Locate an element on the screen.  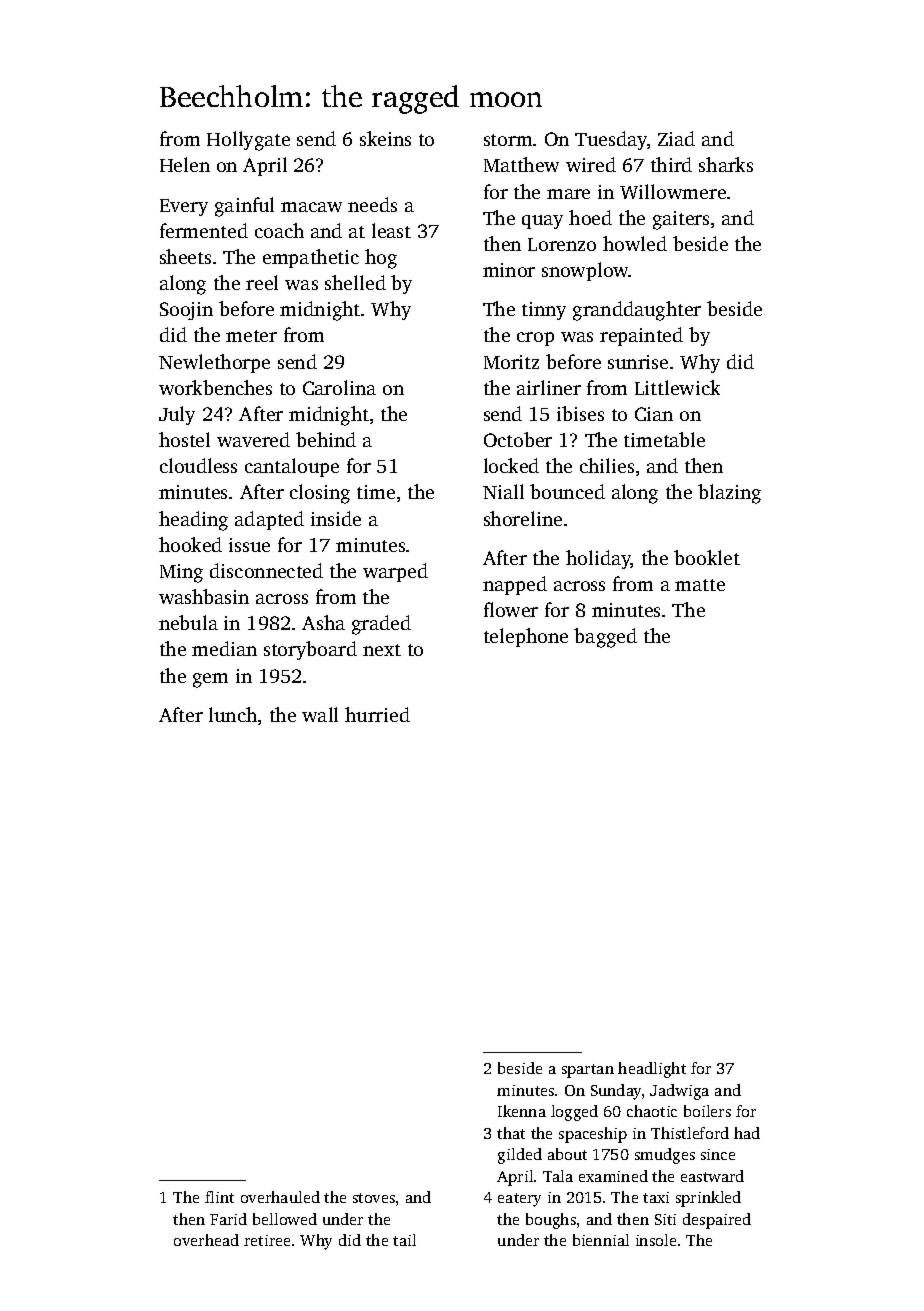
Ziad is located at coordinates (676, 138).
